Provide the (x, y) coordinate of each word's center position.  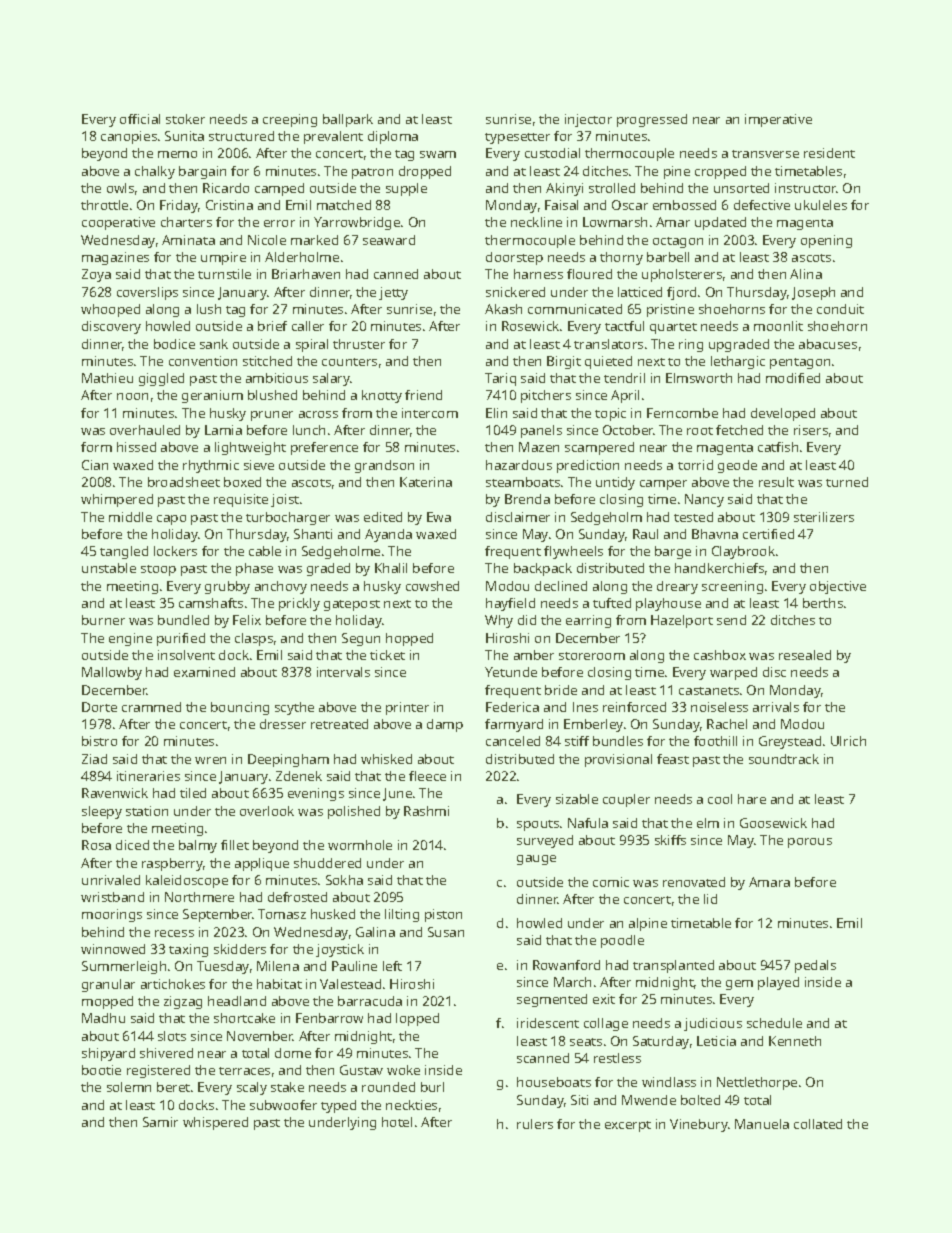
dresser (283, 724)
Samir (160, 1122)
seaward (389, 240)
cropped (720, 172)
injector (588, 120)
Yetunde (511, 672)
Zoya (96, 275)
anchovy (281, 587)
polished (354, 812)
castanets (709, 691)
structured (241, 136)
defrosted (297, 897)
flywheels (573, 552)
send (731, 620)
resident (829, 153)
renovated (694, 882)
